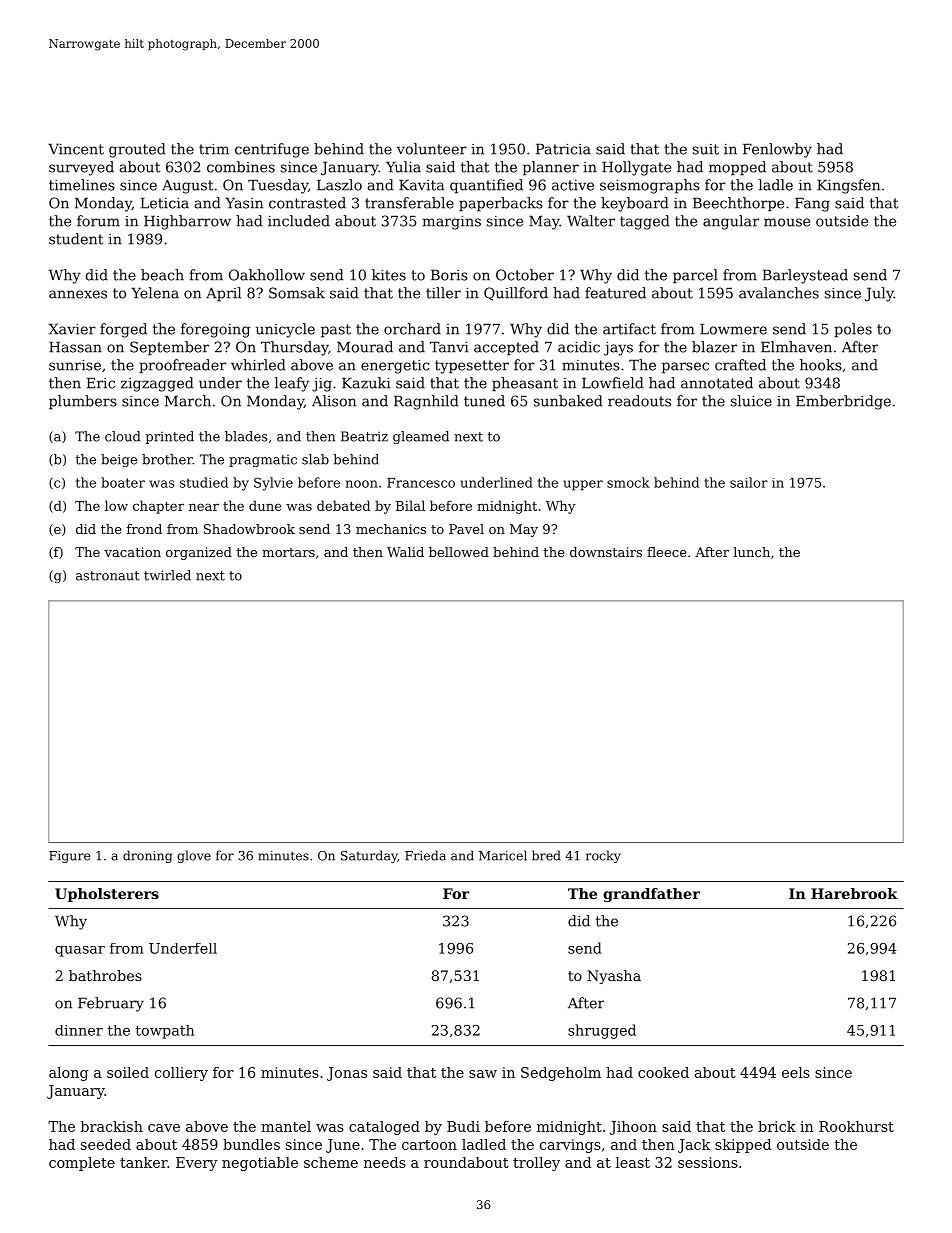 Image resolution: width=952 pixels, height=1233 pixels. What do you see at coordinates (81, 168) in the screenshot?
I see `surveyed` at bounding box center [81, 168].
